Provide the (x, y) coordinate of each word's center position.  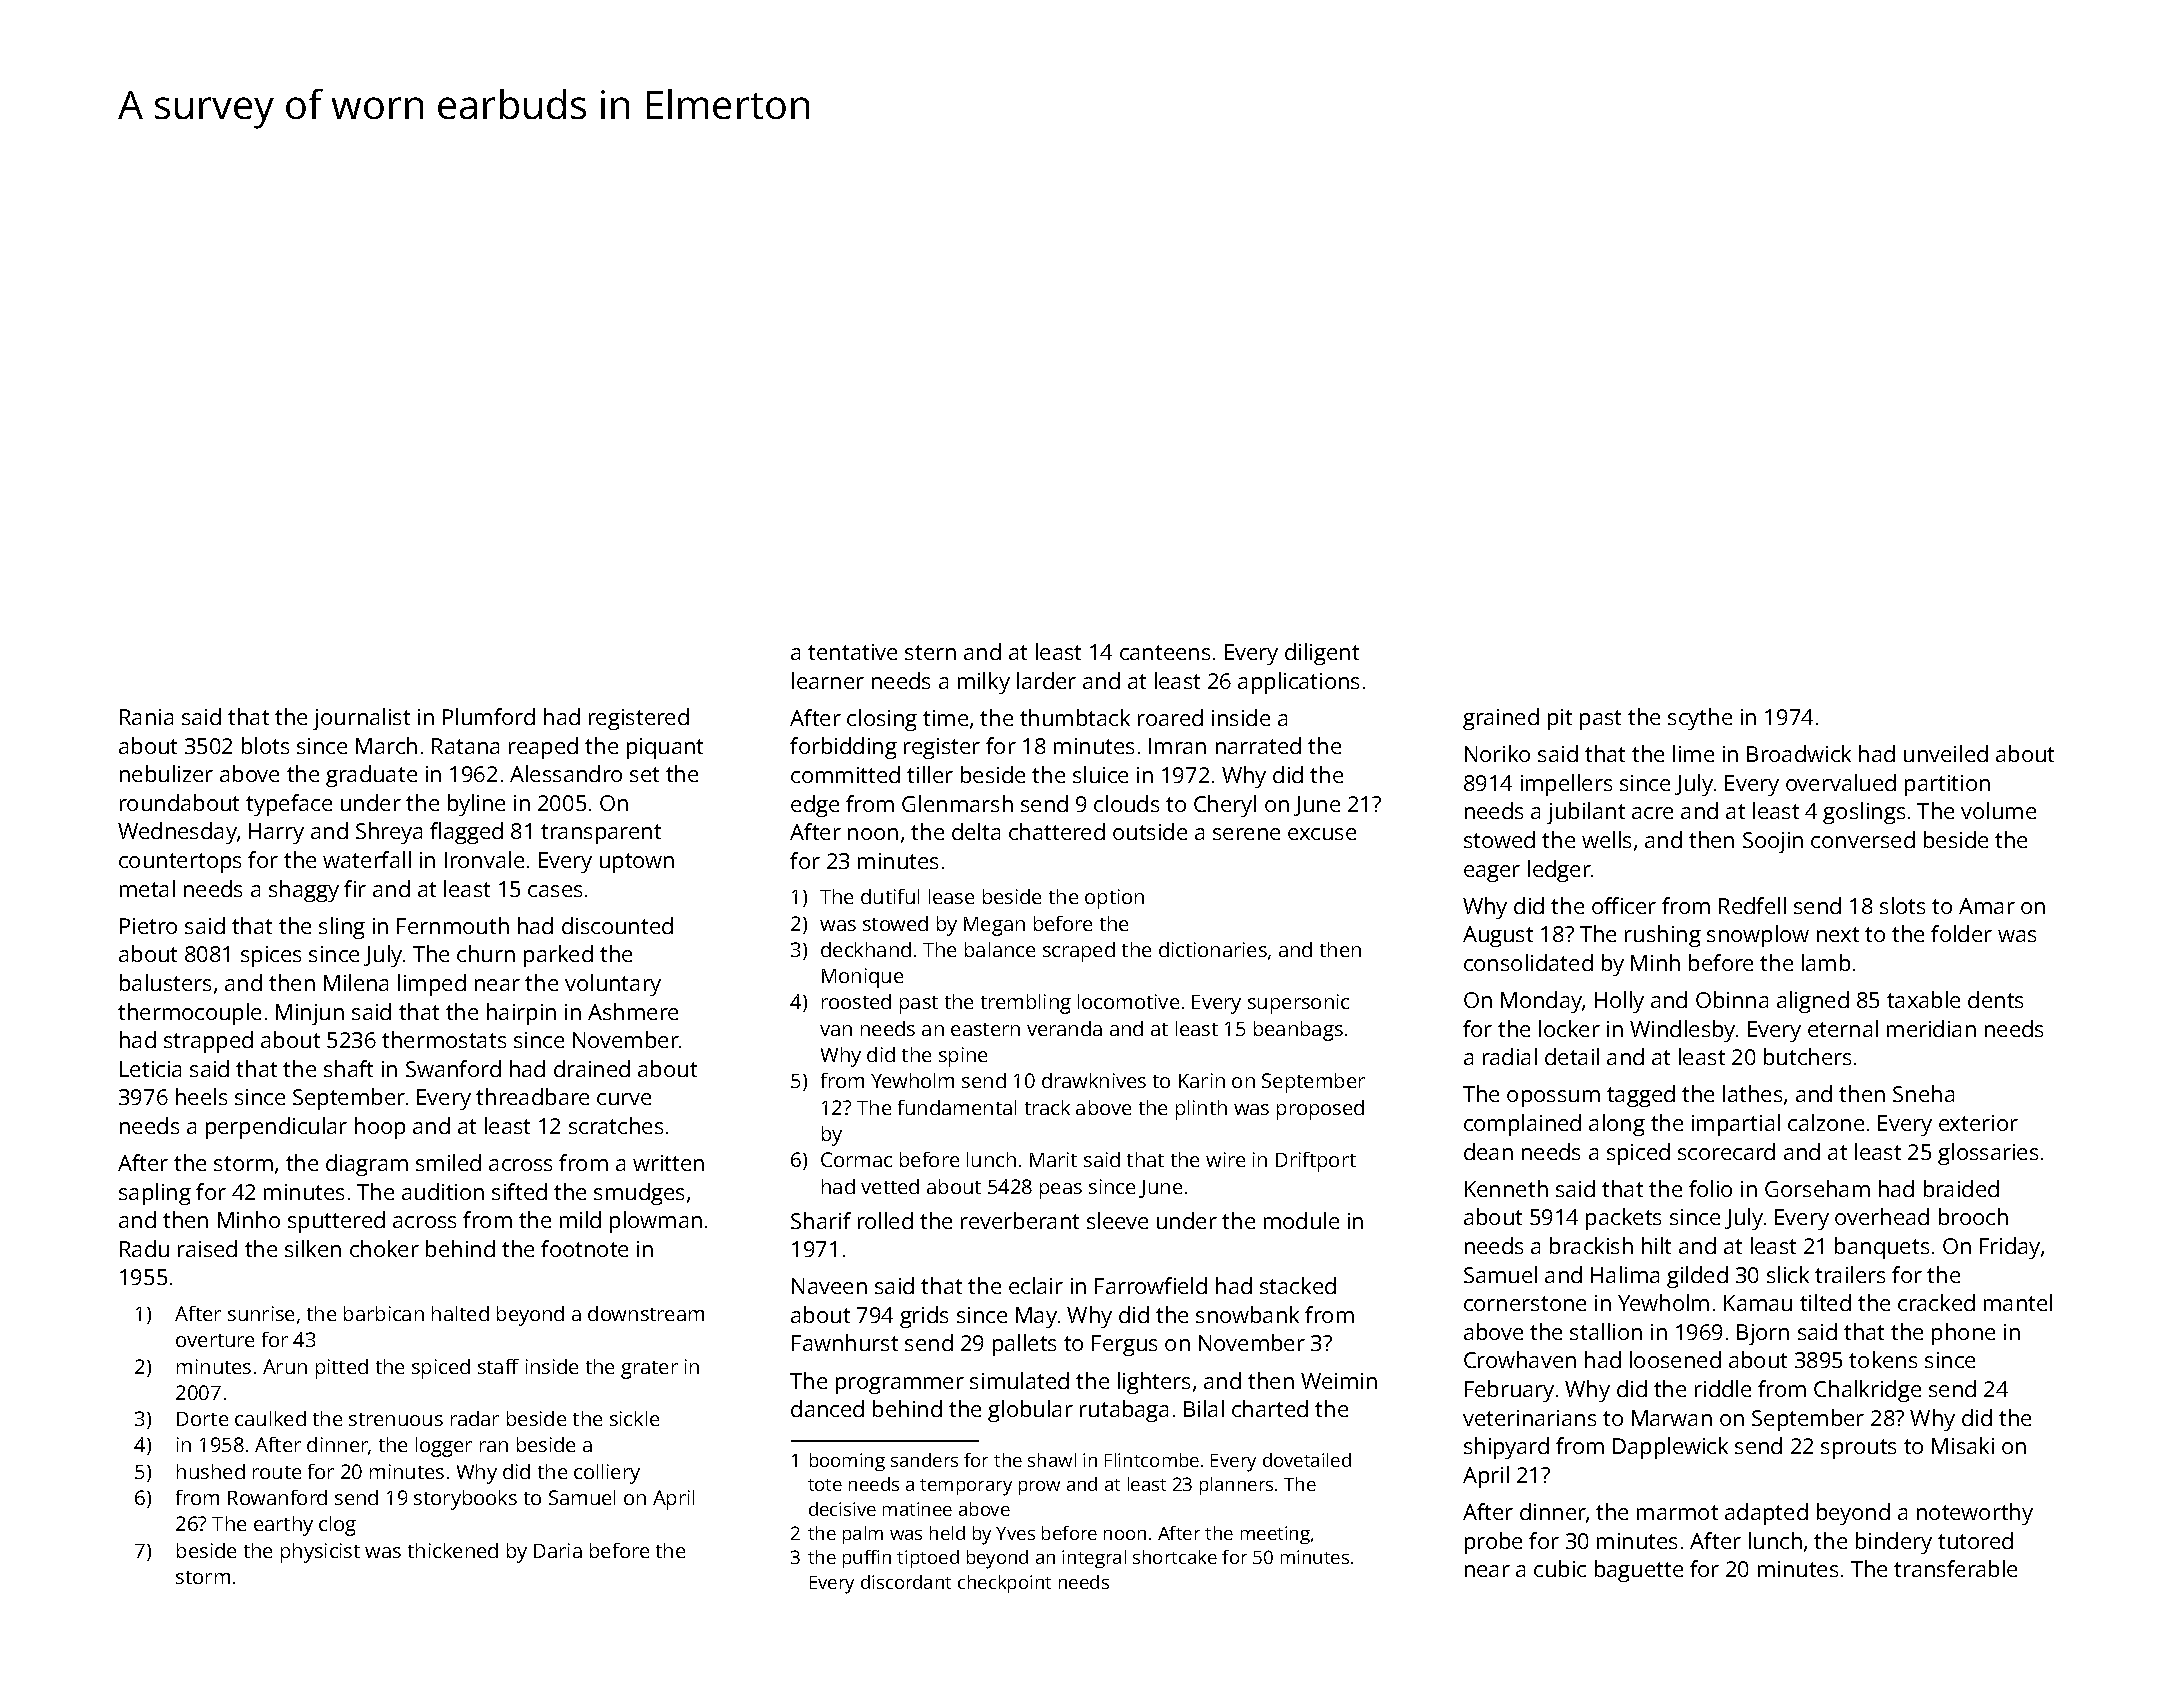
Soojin (1773, 842)
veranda (1064, 1028)
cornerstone (1525, 1303)
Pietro (148, 926)
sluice (1100, 774)
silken (313, 1248)
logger (444, 1447)
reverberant (1020, 1220)
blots (265, 745)
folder (1961, 933)
